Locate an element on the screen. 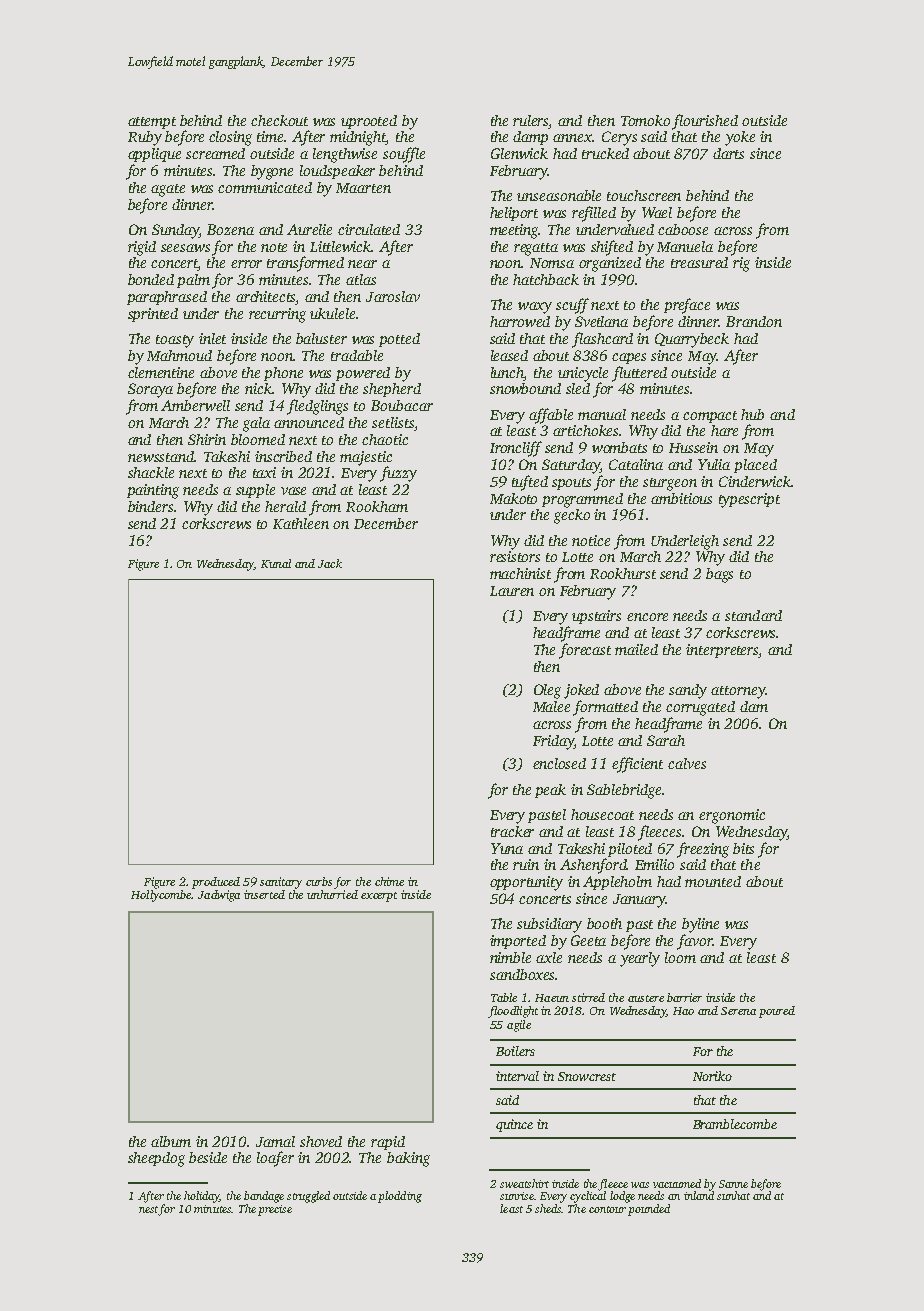 The image size is (924, 1311). Lauren is located at coordinates (512, 591).
